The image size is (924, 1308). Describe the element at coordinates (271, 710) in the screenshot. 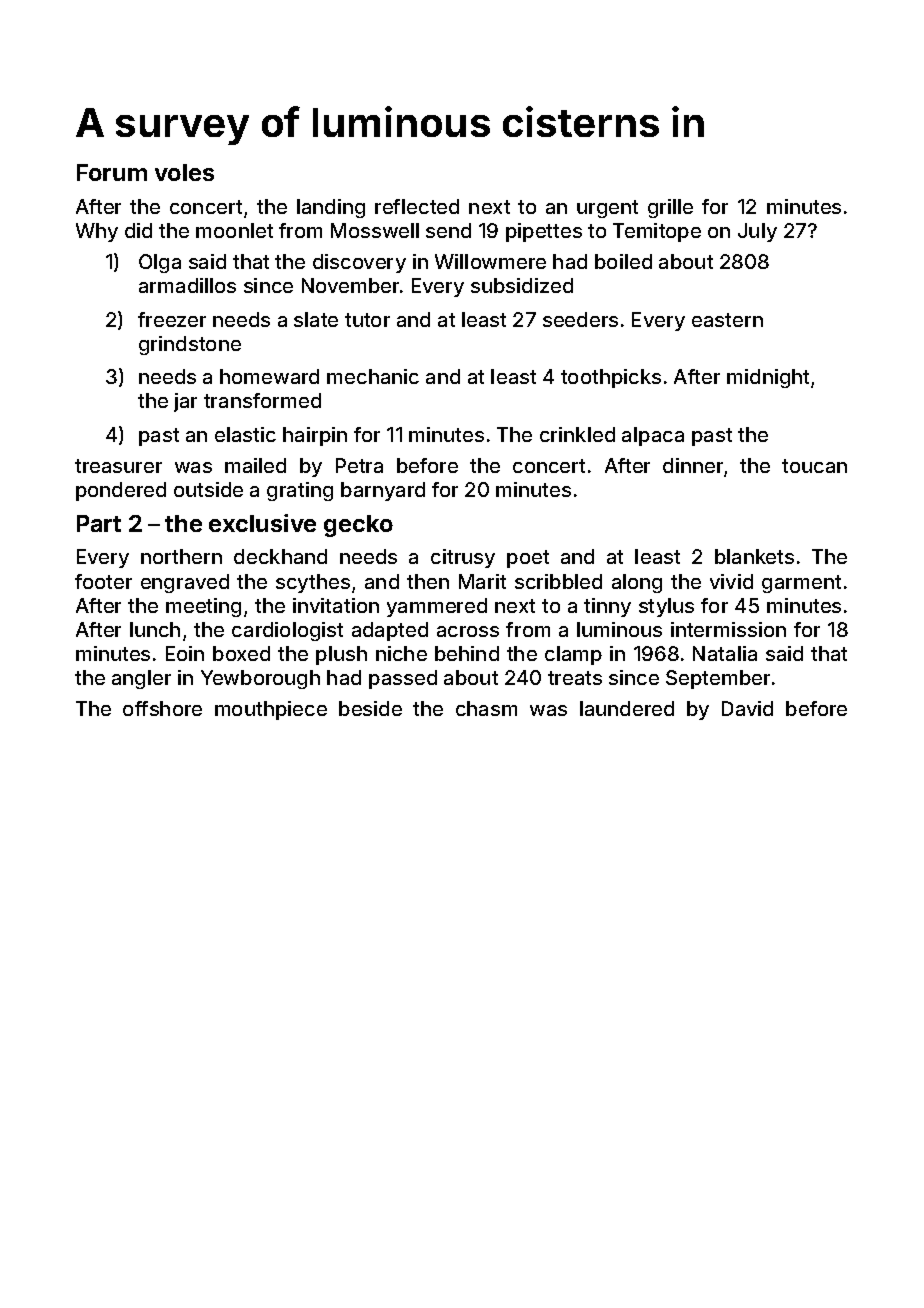

I see `mouthpiece` at that location.
